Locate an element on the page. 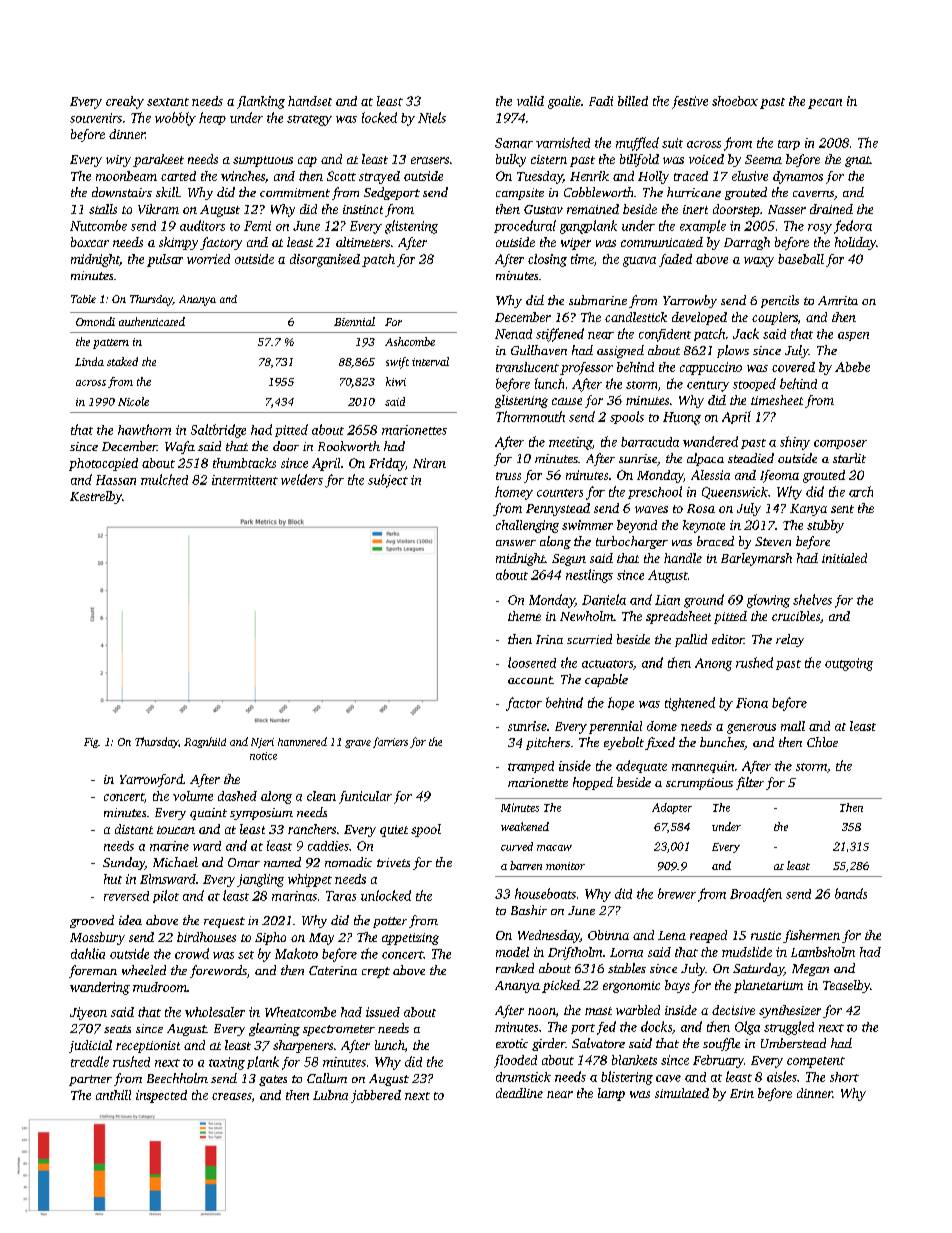 This page has width=952, height=1233. capable is located at coordinates (606, 680).
